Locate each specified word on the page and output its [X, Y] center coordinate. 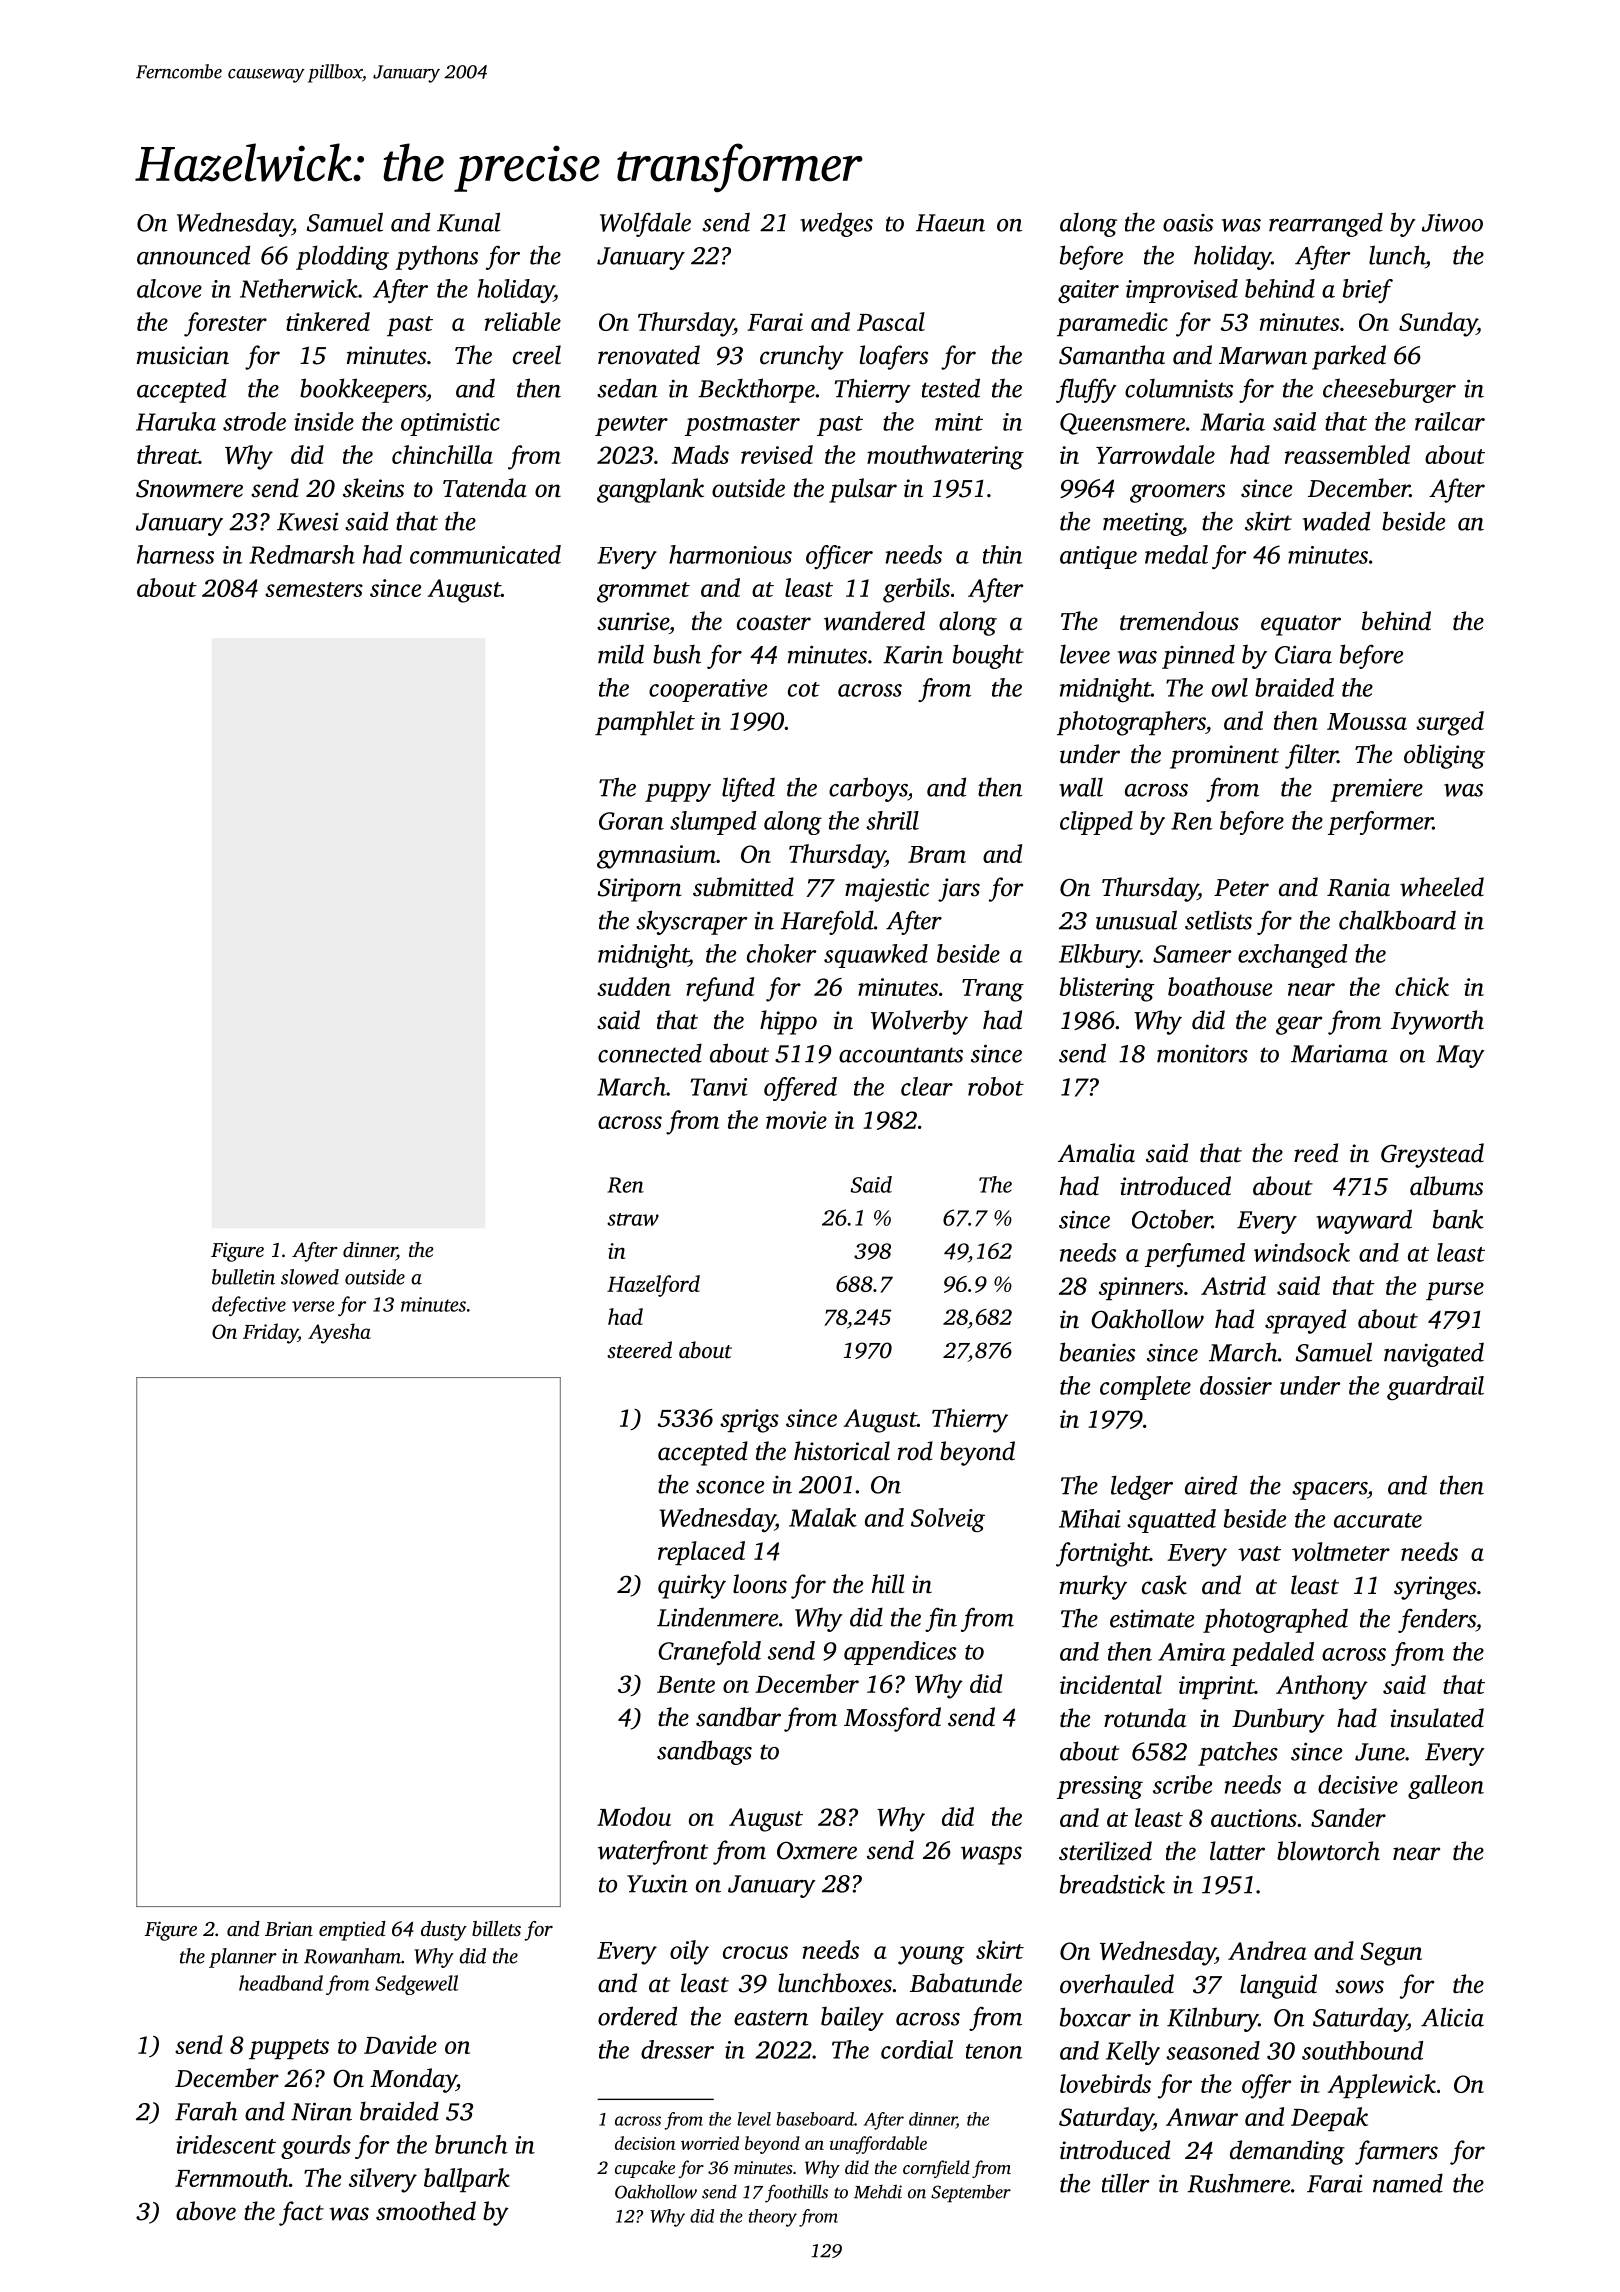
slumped [713, 823]
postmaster [742, 426]
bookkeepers [363, 390]
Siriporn [639, 890]
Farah [206, 2111]
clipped [1096, 823]
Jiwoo [1452, 223]
